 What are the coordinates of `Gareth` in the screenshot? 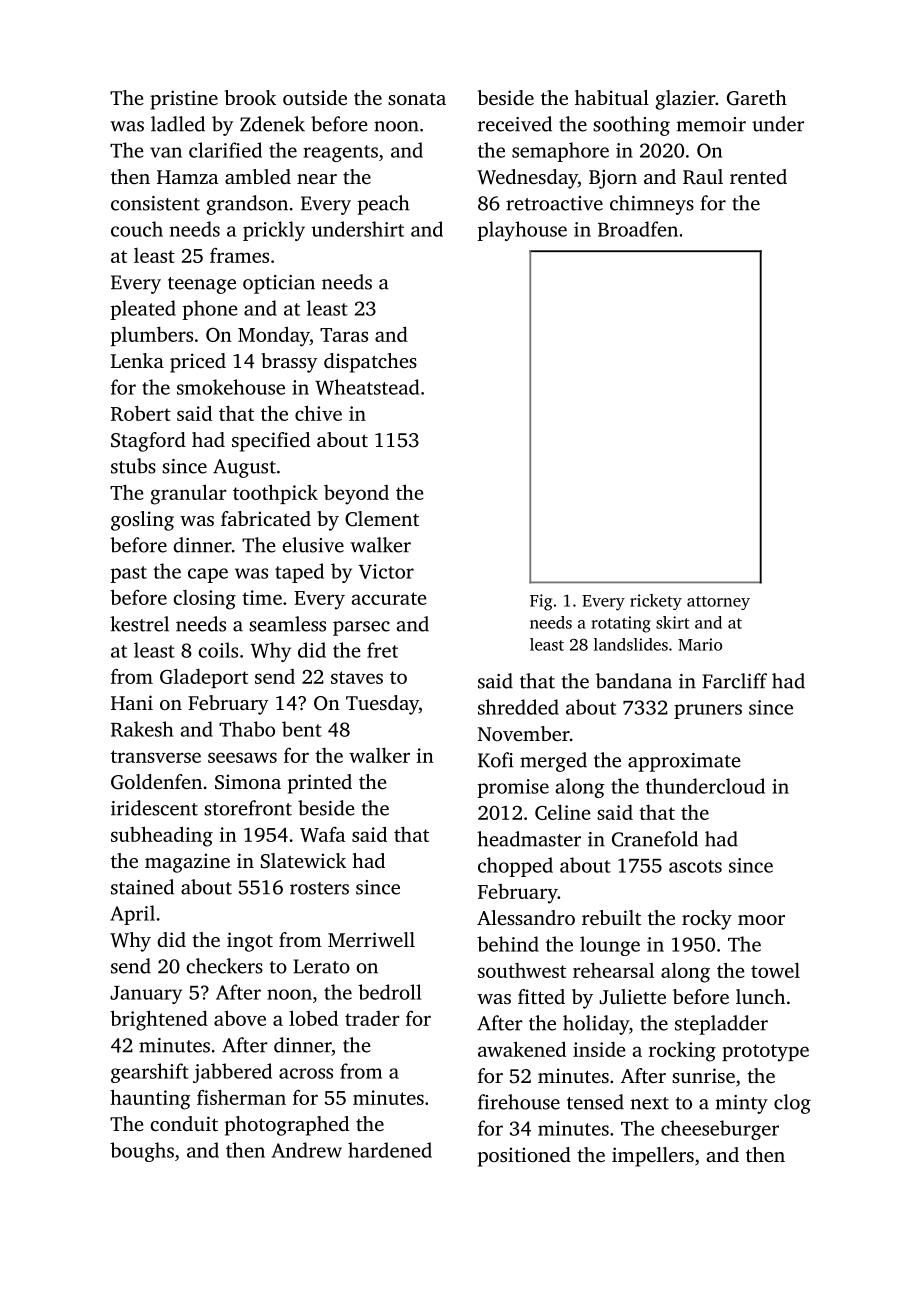 It's located at (757, 98).
